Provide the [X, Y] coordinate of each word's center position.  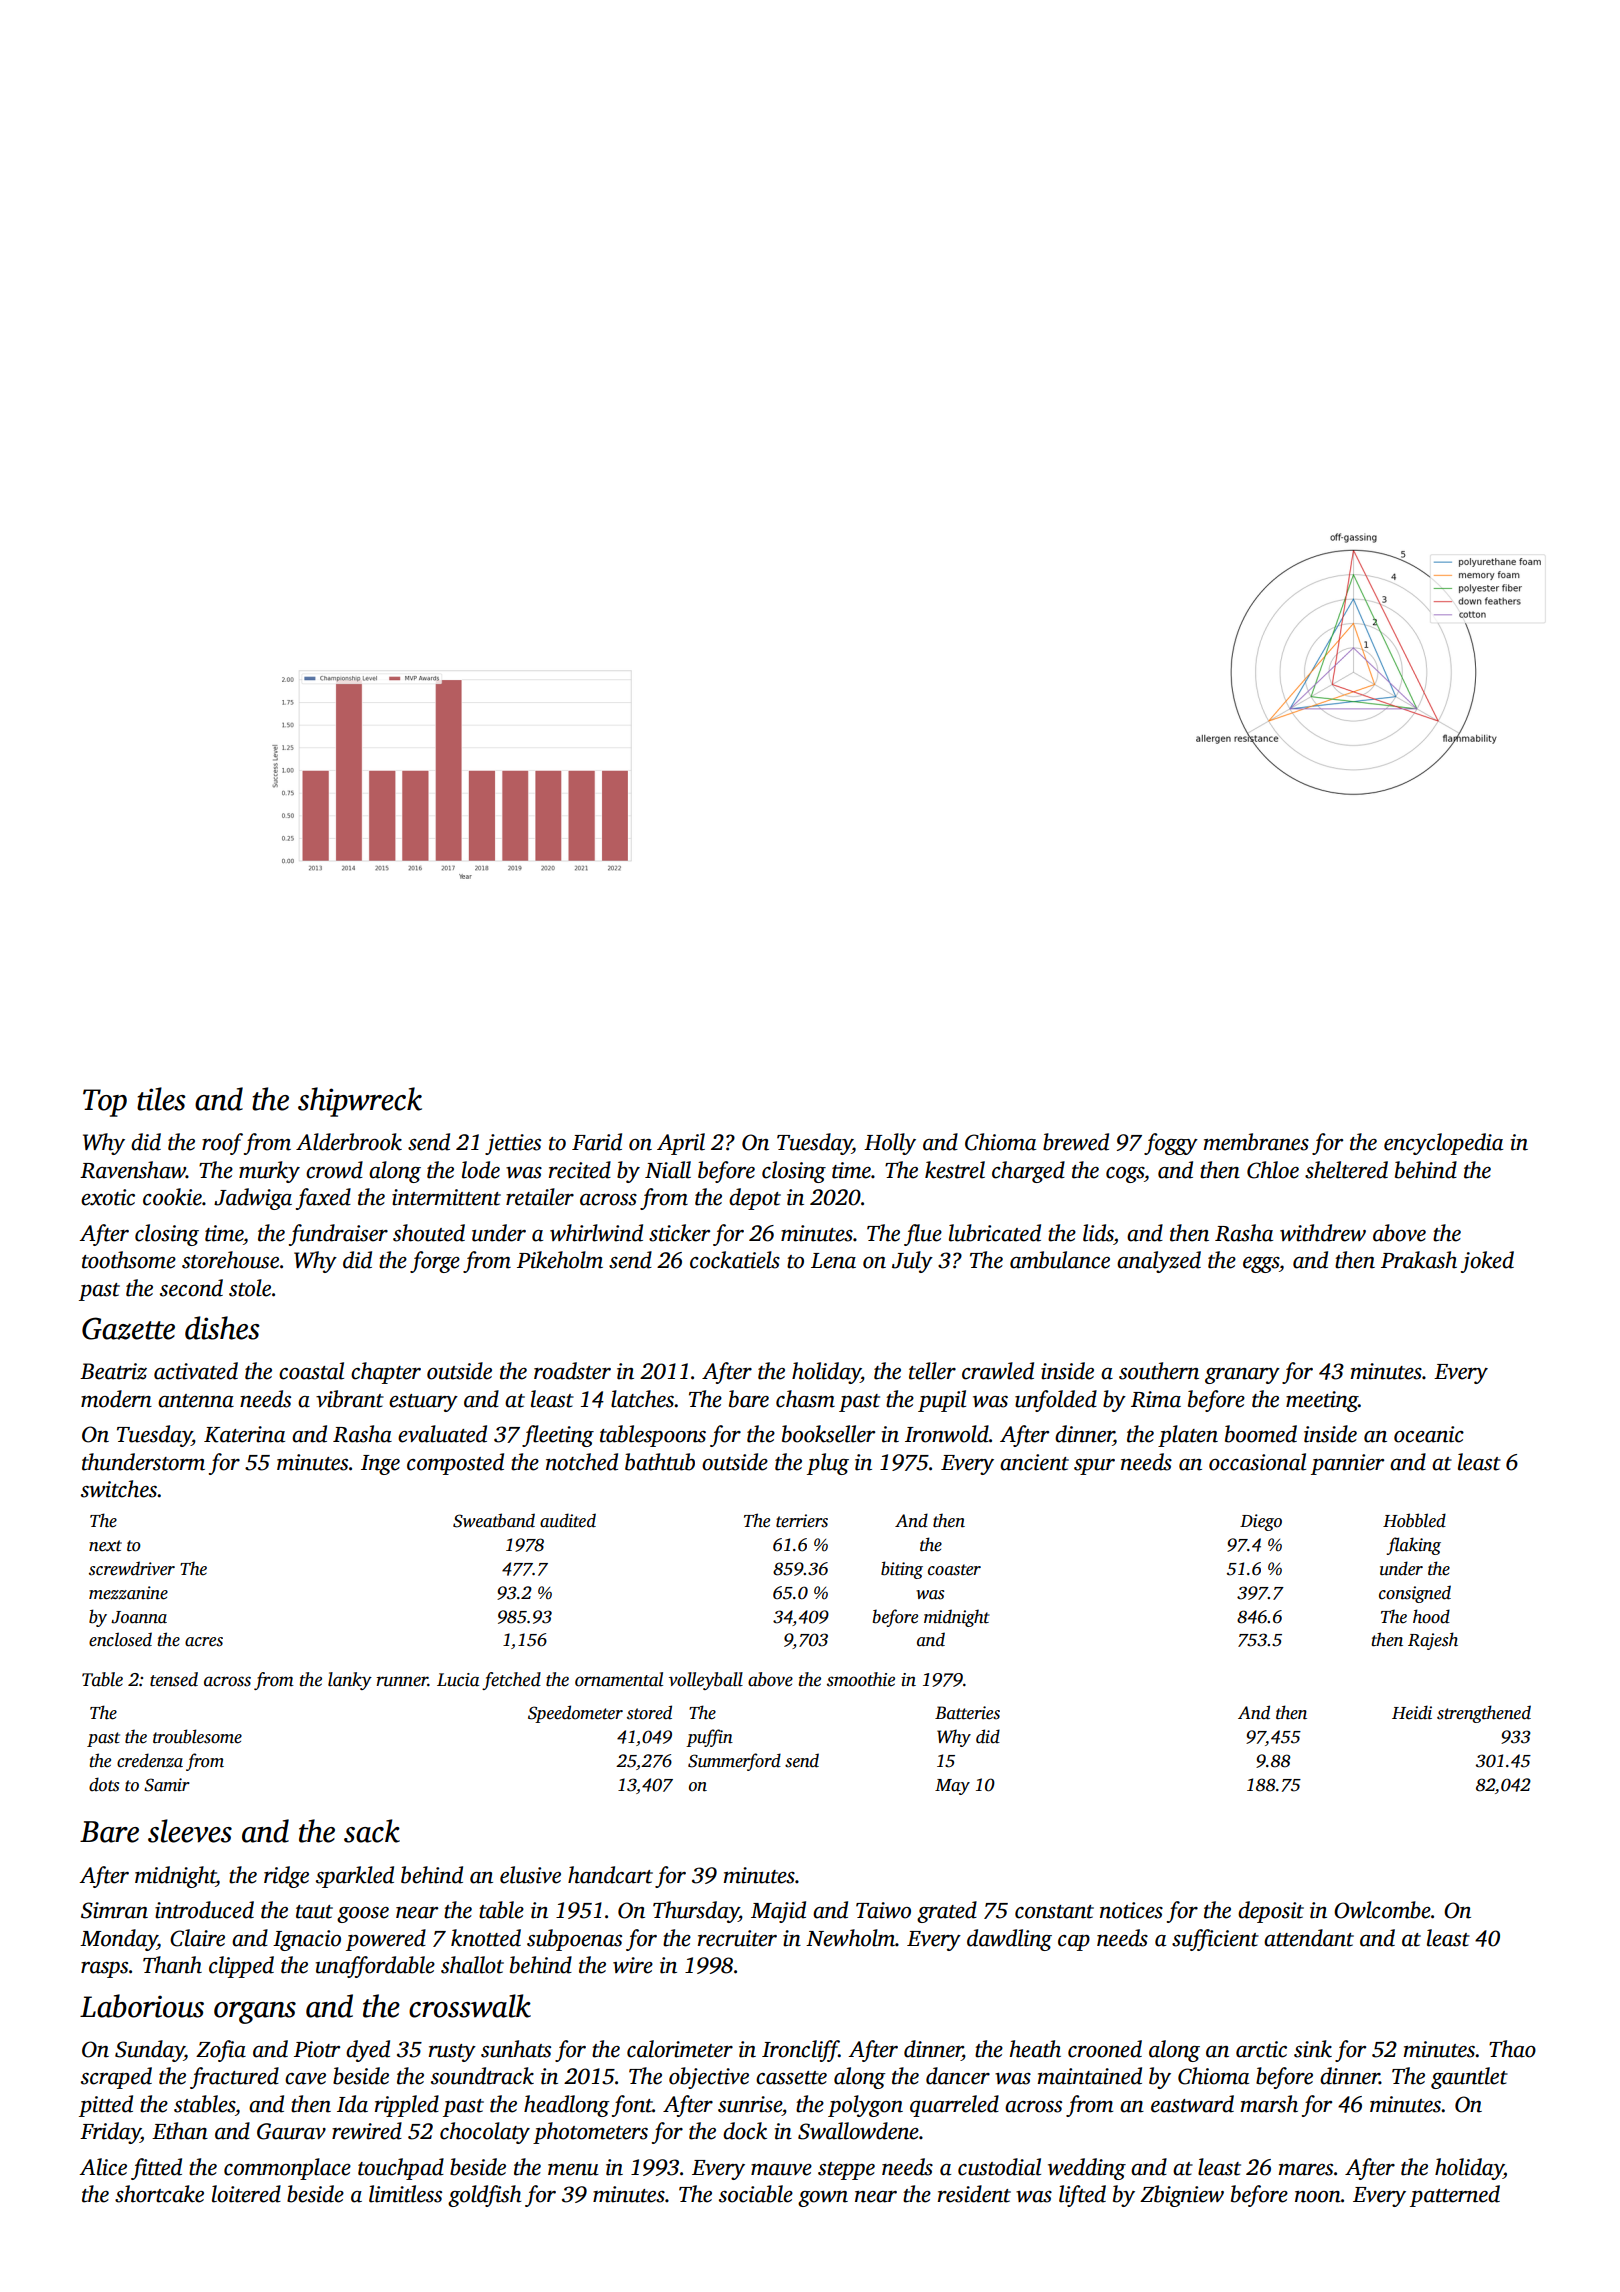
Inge [380, 1465]
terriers [802, 1521]
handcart [610, 1875]
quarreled [954, 2106]
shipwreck [360, 1102]
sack [372, 1831]
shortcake [159, 2194]
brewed [1076, 1142]
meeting [1322, 1401]
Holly [890, 1144]
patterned [1455, 2196]
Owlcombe [1382, 1910]
